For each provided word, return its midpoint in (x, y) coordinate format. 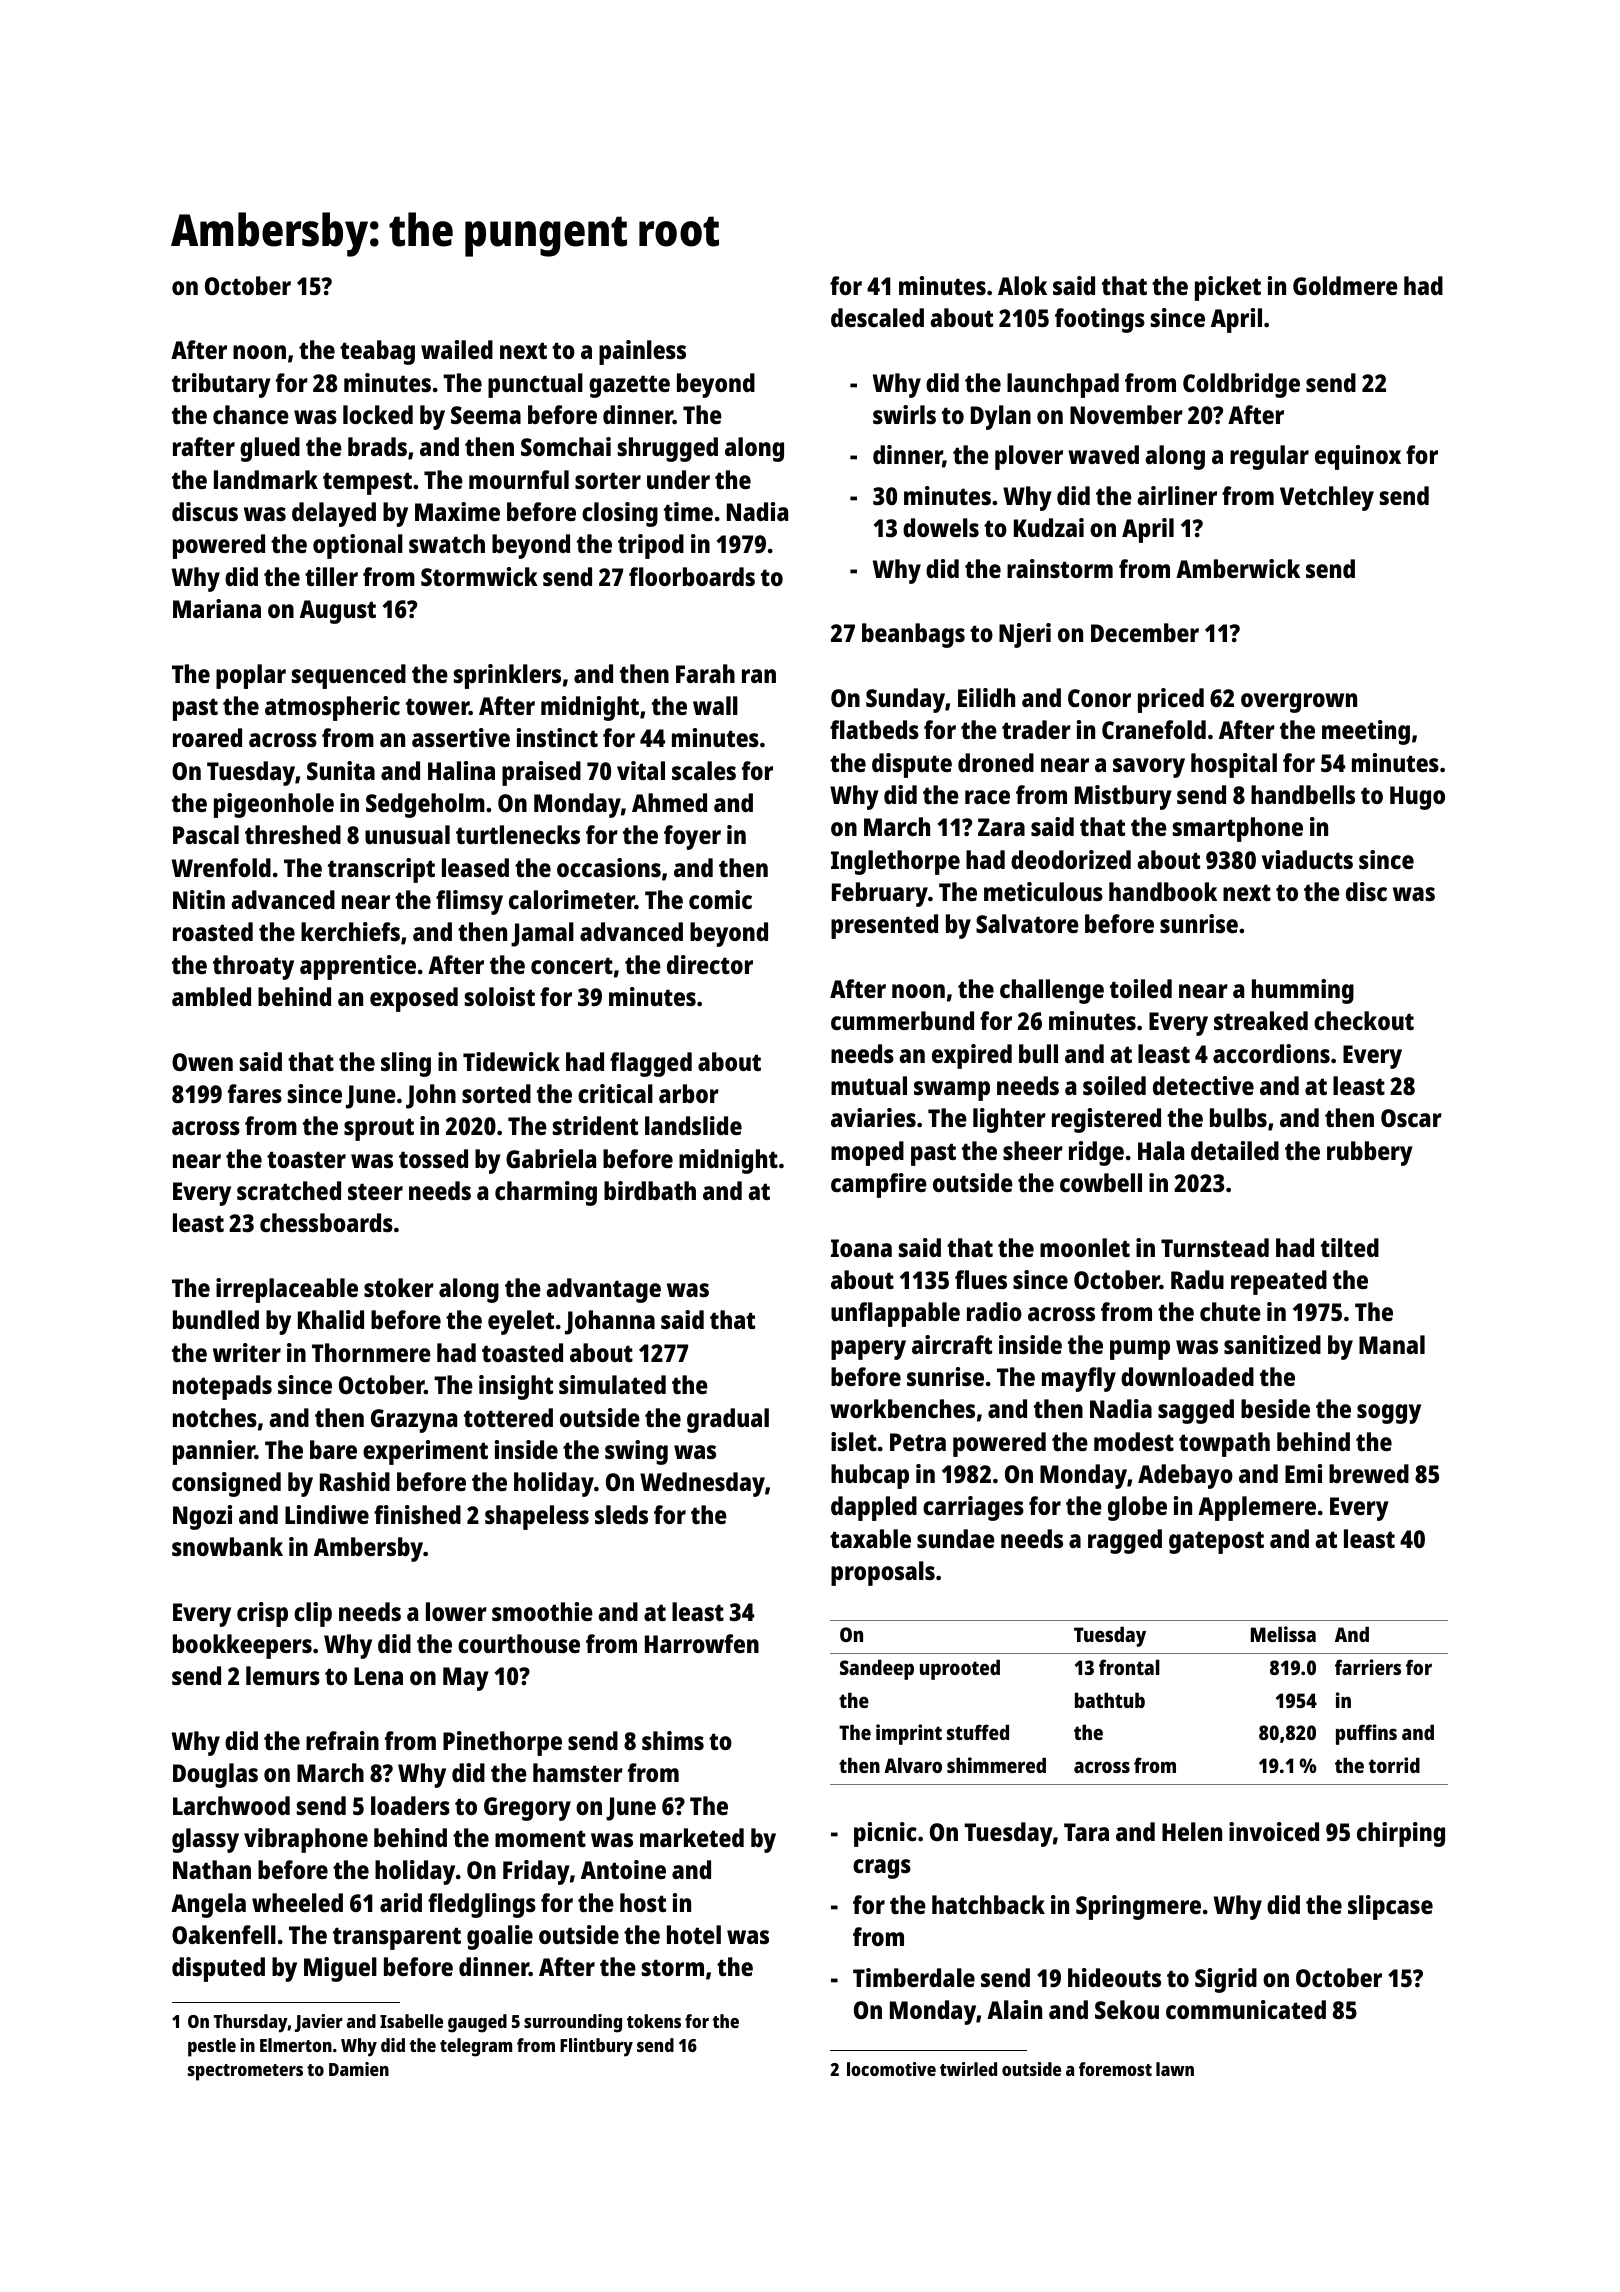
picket (1228, 288)
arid (401, 1902)
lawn (1175, 2069)
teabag (377, 352)
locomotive (891, 2069)
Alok (1022, 285)
